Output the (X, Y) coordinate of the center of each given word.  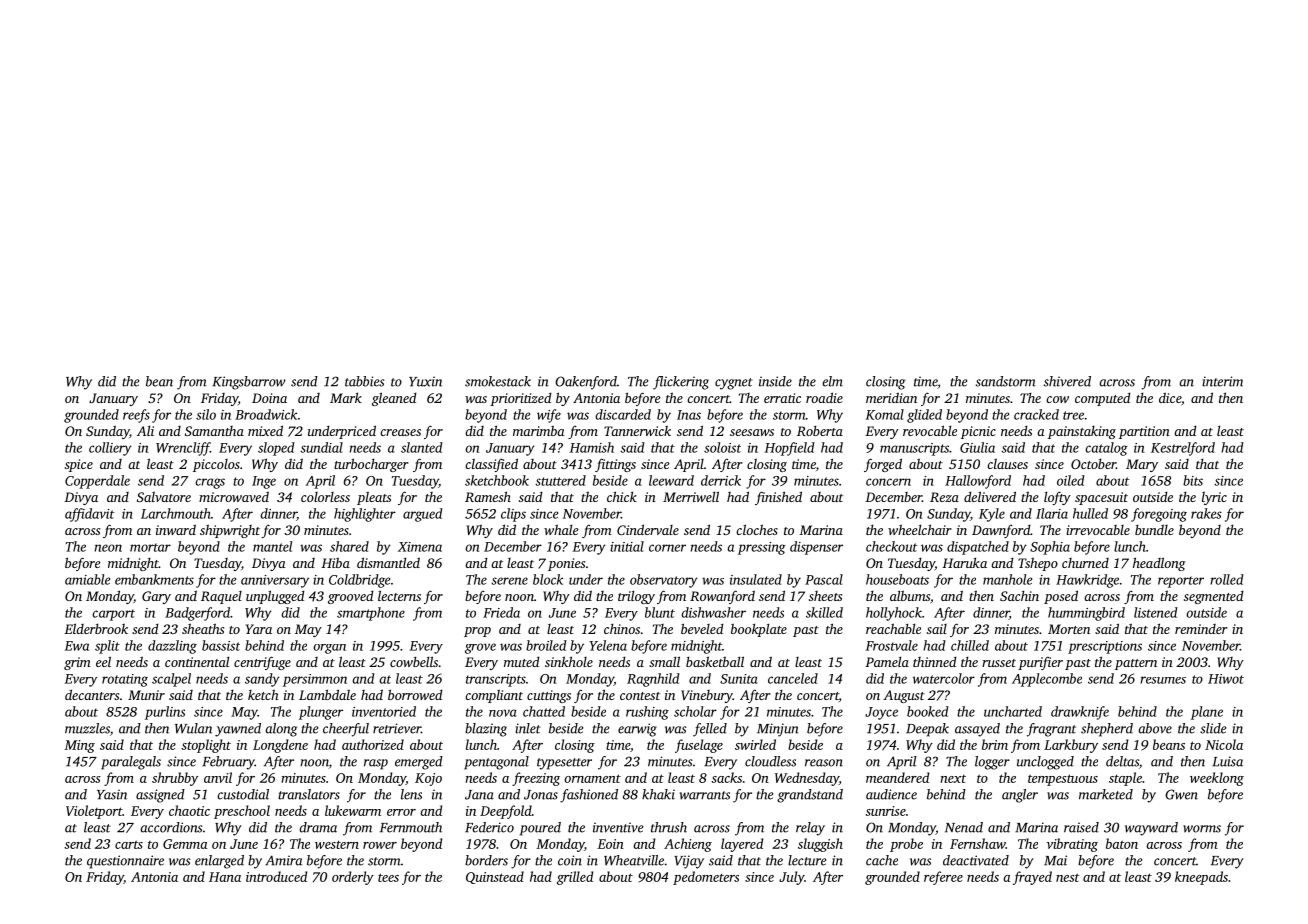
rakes (1206, 513)
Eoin (610, 844)
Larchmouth (176, 513)
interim (1222, 381)
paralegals (131, 763)
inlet (528, 728)
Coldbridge (359, 581)
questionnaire (125, 862)
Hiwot (1226, 679)
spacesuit (1101, 498)
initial (627, 546)
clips (513, 515)
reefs (136, 416)
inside (775, 381)
